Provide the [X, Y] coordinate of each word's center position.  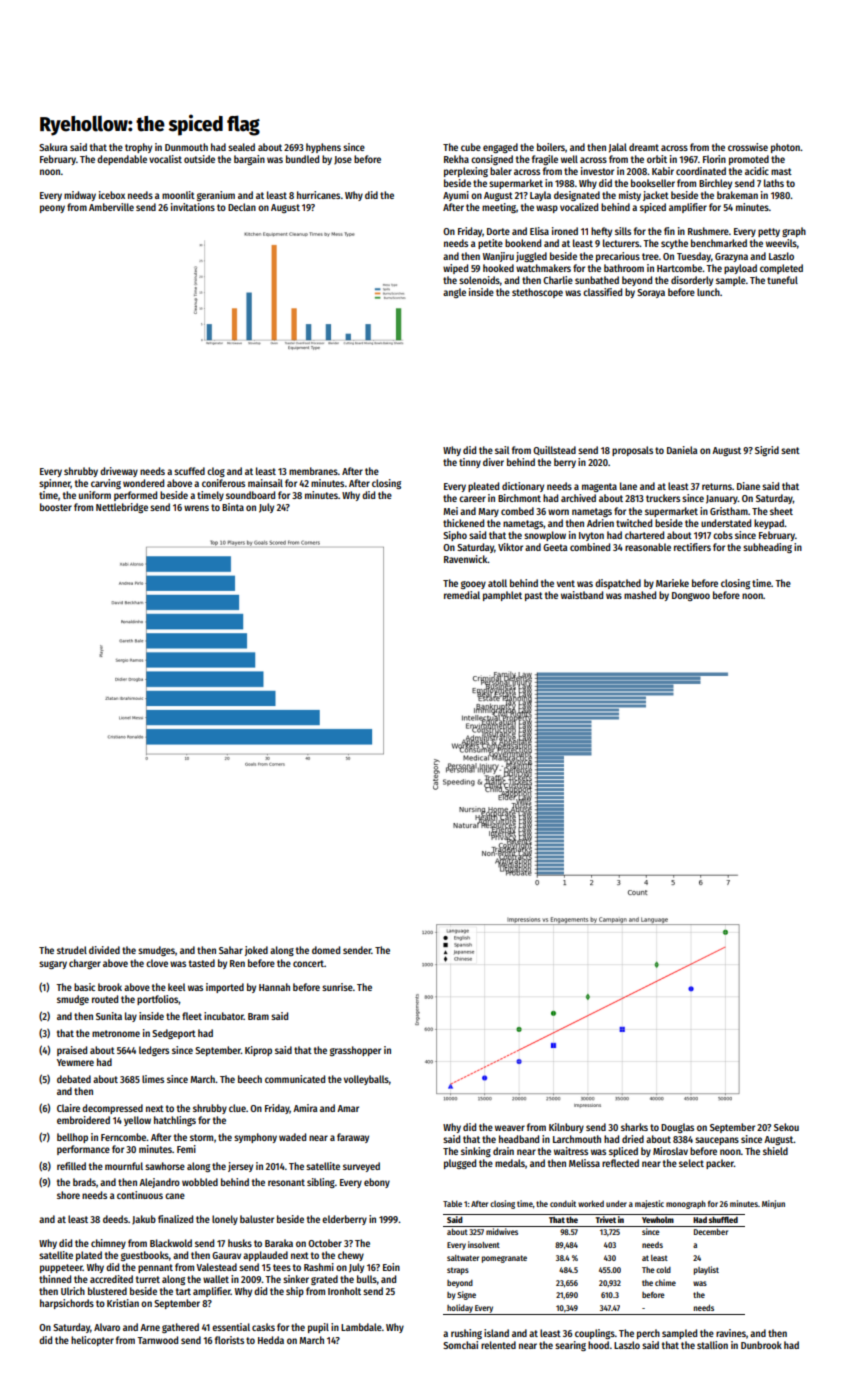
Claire [68, 1108]
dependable [122, 160]
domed [326, 950]
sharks [634, 1127]
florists [229, 1340]
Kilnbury [566, 1128]
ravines [731, 1333]
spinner [55, 484]
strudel [72, 950]
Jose [343, 160]
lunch [708, 292]
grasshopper [355, 1051]
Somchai [460, 1345]
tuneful [782, 280]
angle [454, 293]
